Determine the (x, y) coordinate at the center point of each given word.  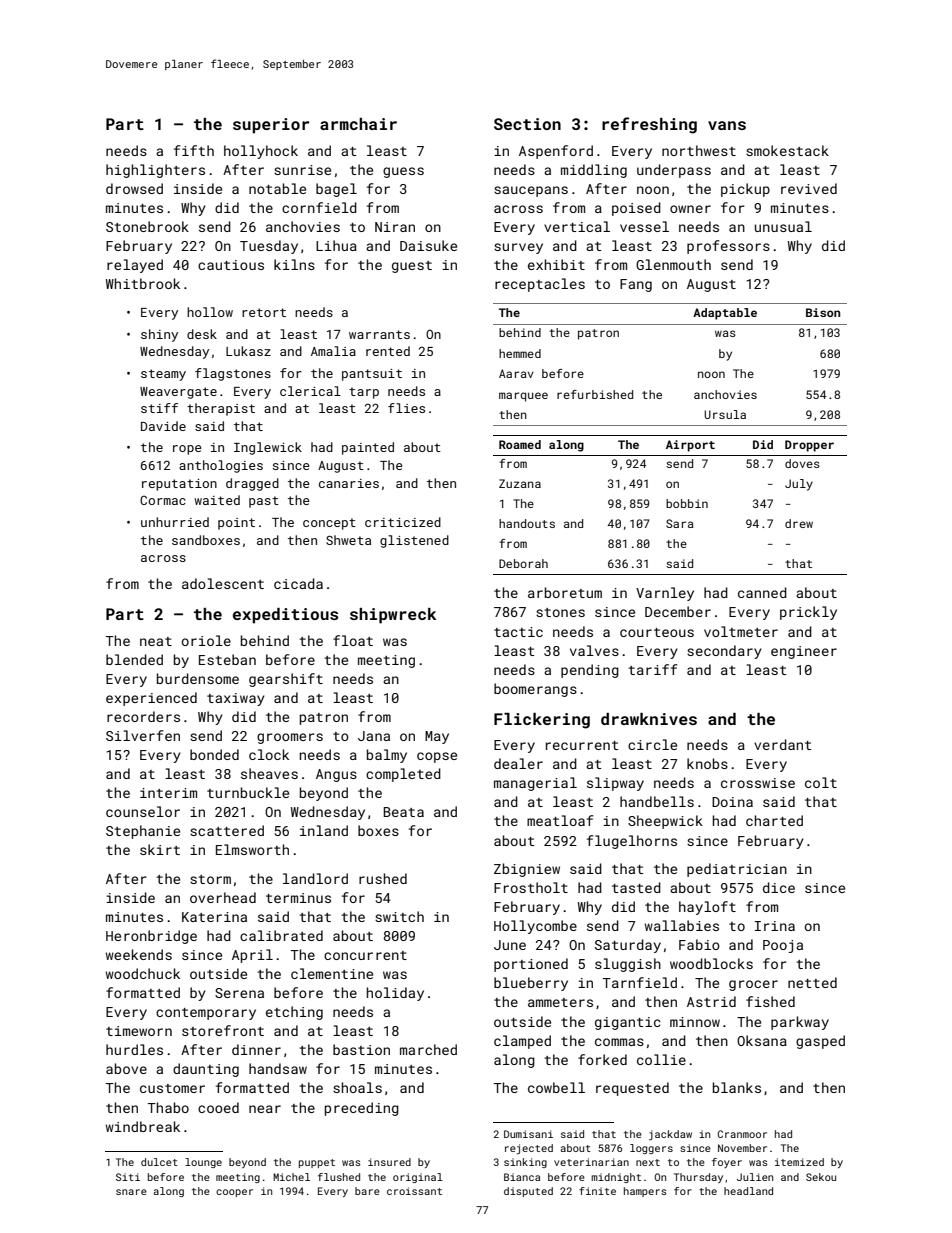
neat (156, 641)
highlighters (155, 171)
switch (399, 916)
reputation (179, 485)
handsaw (278, 1068)
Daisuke (428, 245)
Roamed (520, 444)
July (799, 485)
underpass (674, 171)
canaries (349, 483)
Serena (239, 993)
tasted (636, 887)
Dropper (809, 446)
